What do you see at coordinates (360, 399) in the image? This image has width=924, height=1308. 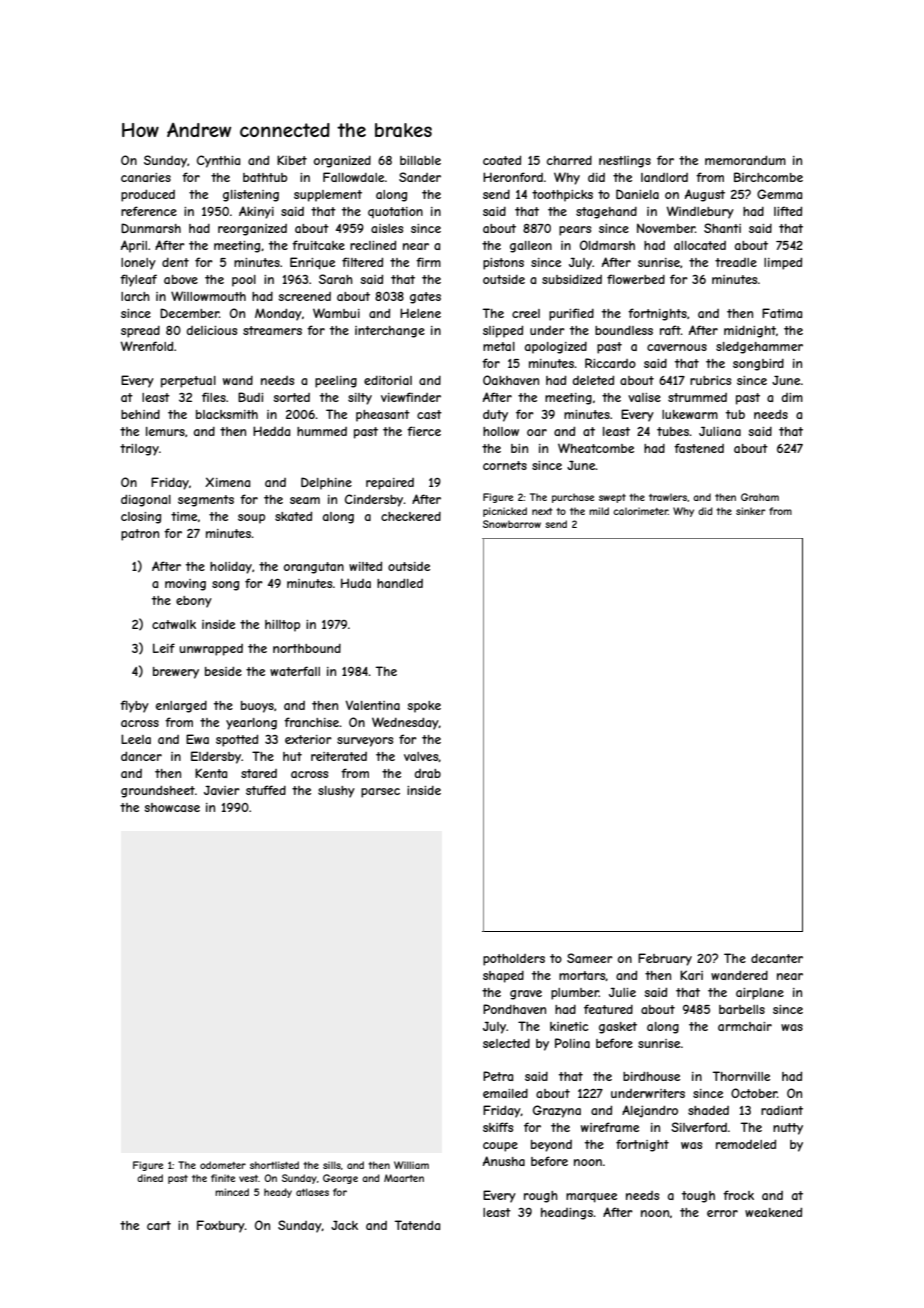 I see `silty` at bounding box center [360, 399].
